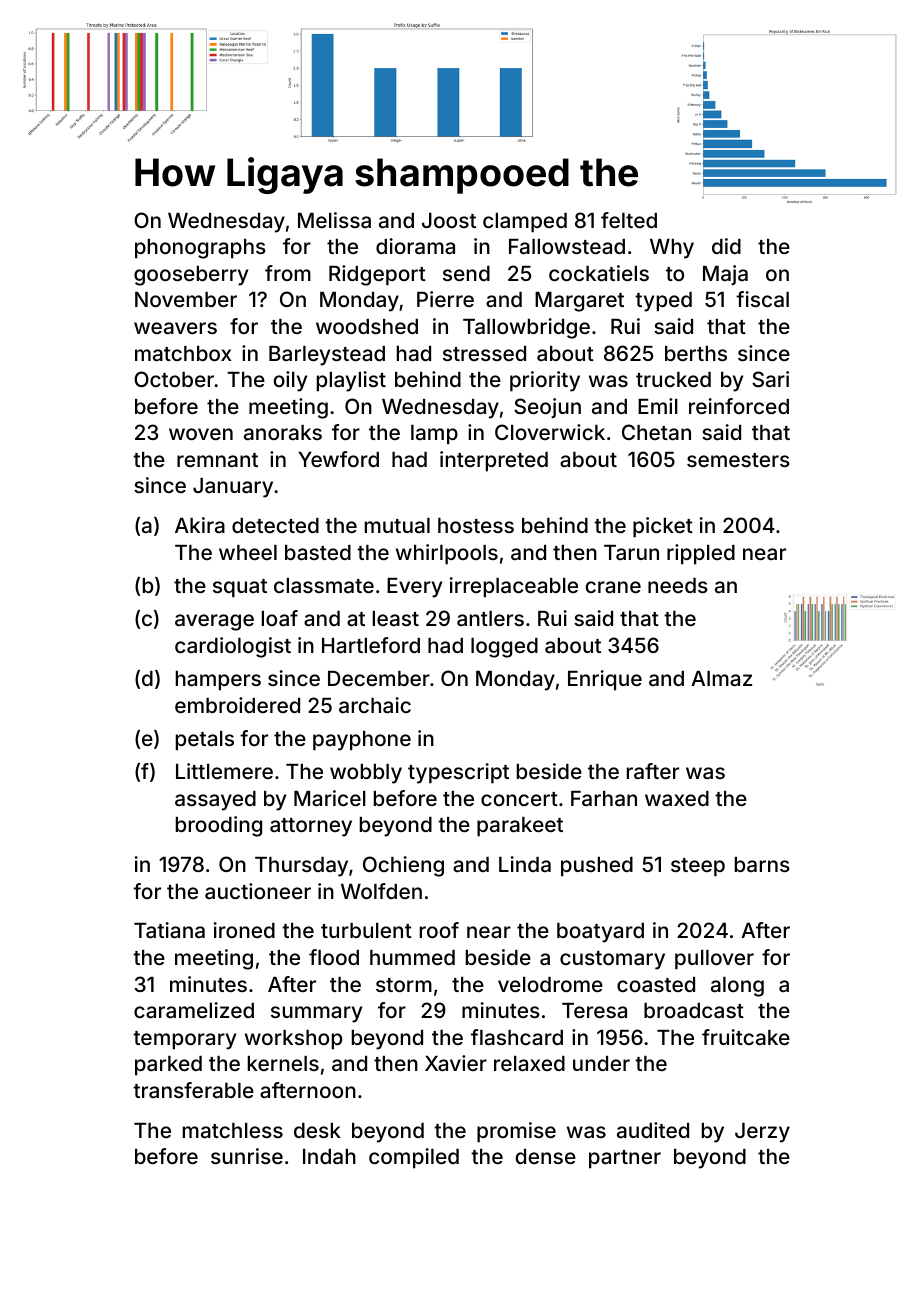 This image has height=1311, width=924. What do you see at coordinates (205, 741) in the image?
I see `petals` at bounding box center [205, 741].
